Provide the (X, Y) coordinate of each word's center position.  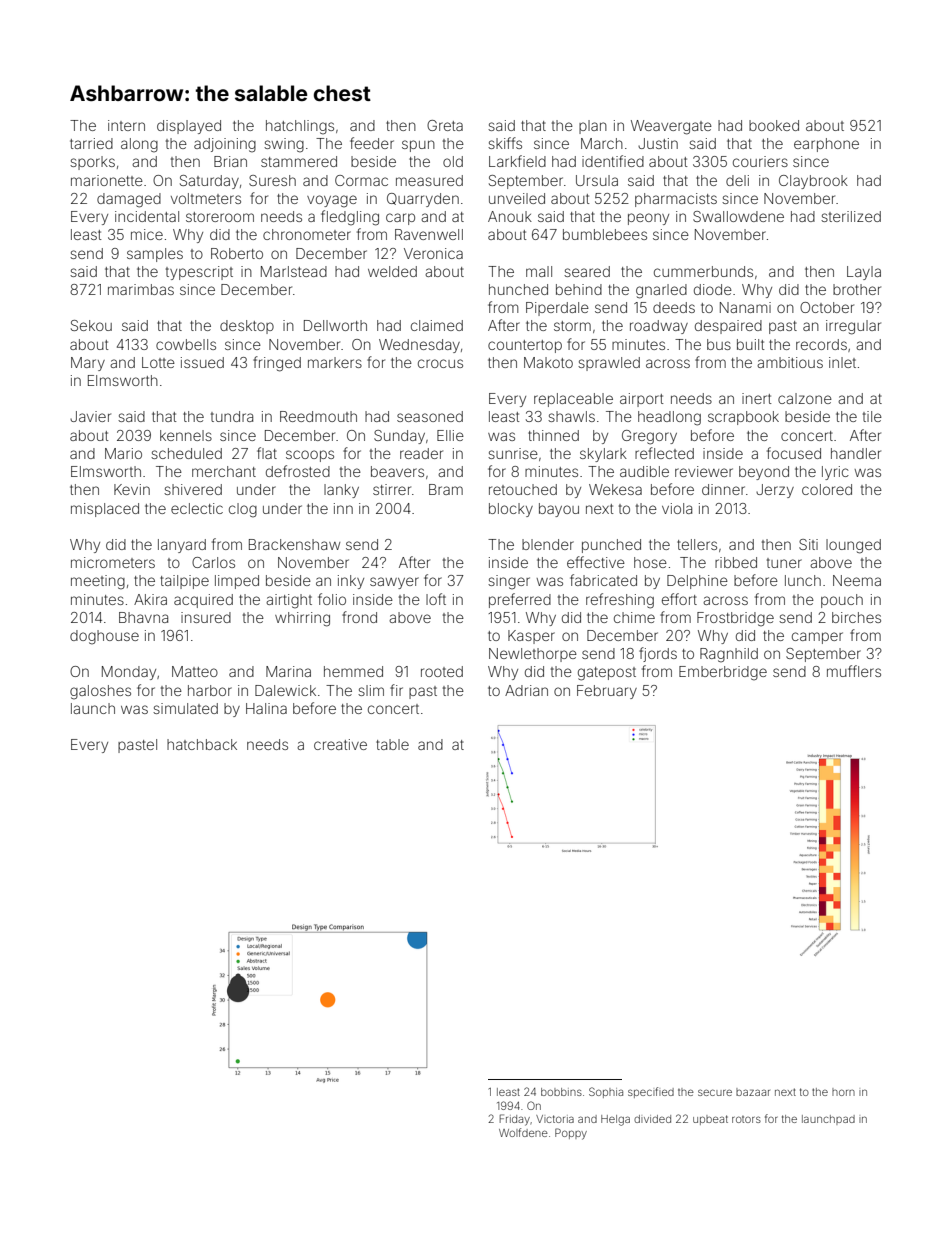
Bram (446, 489)
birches (856, 617)
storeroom (220, 217)
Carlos (213, 562)
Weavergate (671, 127)
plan (593, 127)
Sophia (606, 1092)
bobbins (561, 1092)
